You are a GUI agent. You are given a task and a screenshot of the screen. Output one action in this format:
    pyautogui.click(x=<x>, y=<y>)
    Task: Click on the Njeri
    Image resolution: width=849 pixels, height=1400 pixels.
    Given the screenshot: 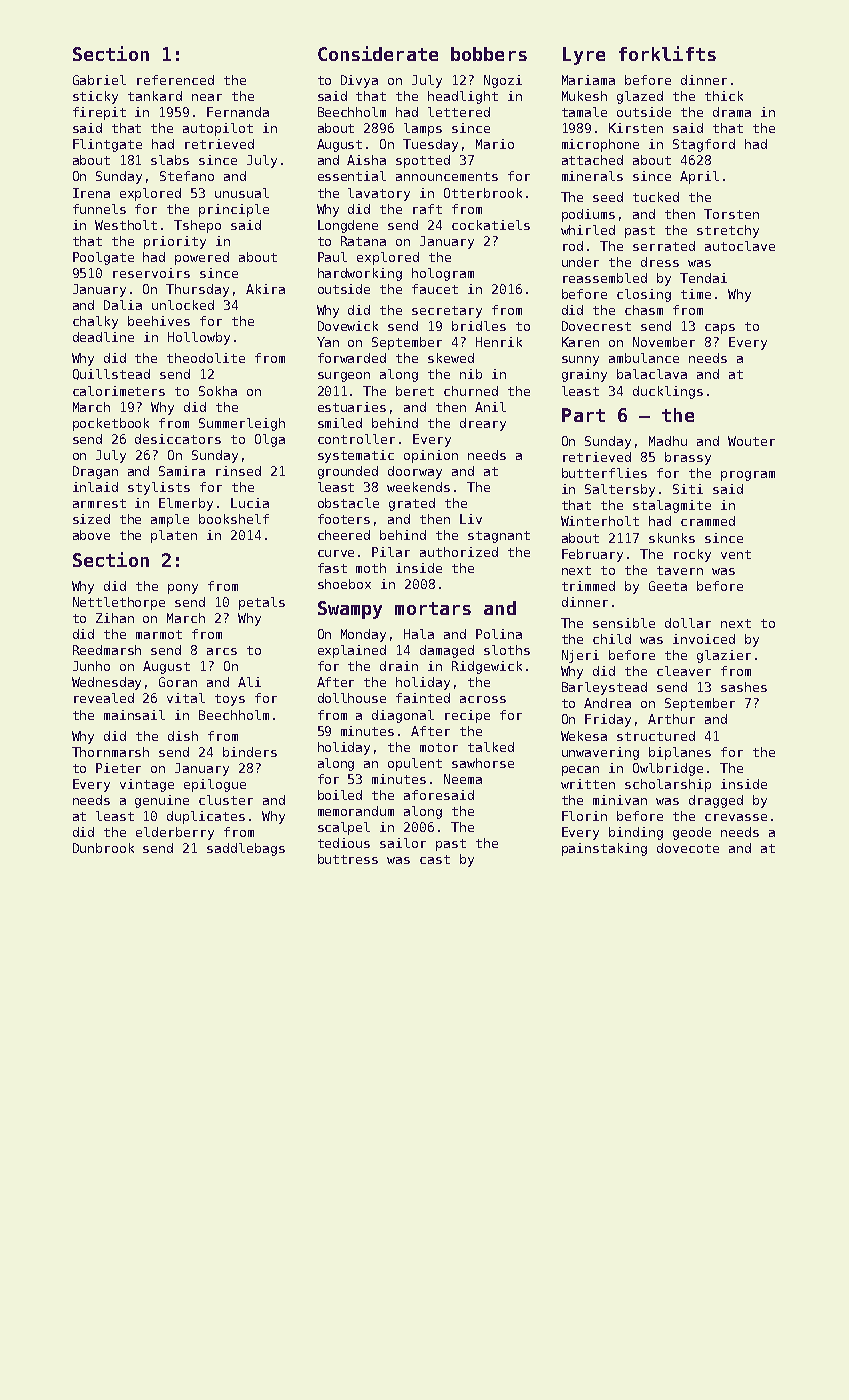 What is the action you would take?
    pyautogui.click(x=580, y=656)
